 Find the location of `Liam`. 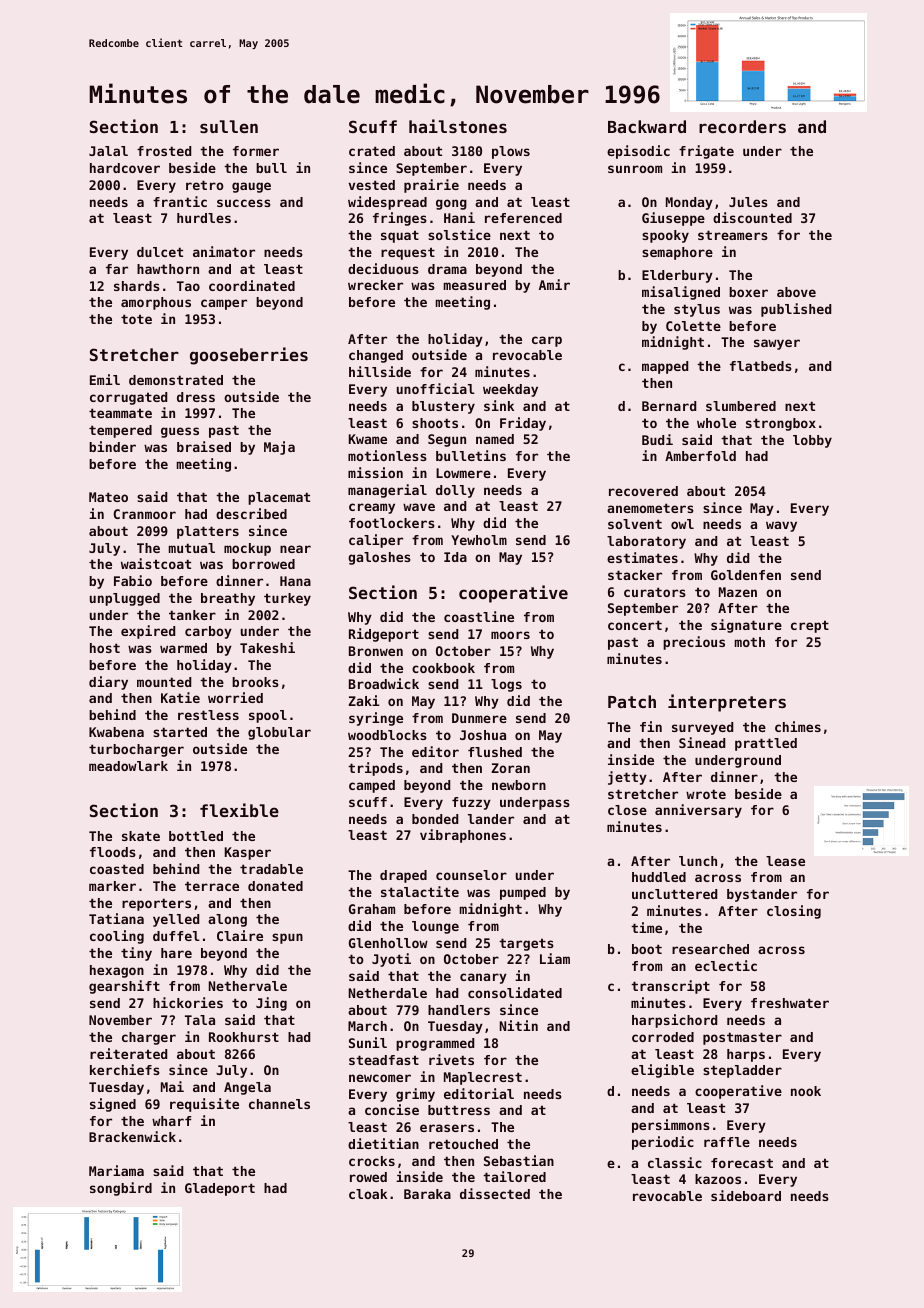

Liam is located at coordinates (555, 958).
